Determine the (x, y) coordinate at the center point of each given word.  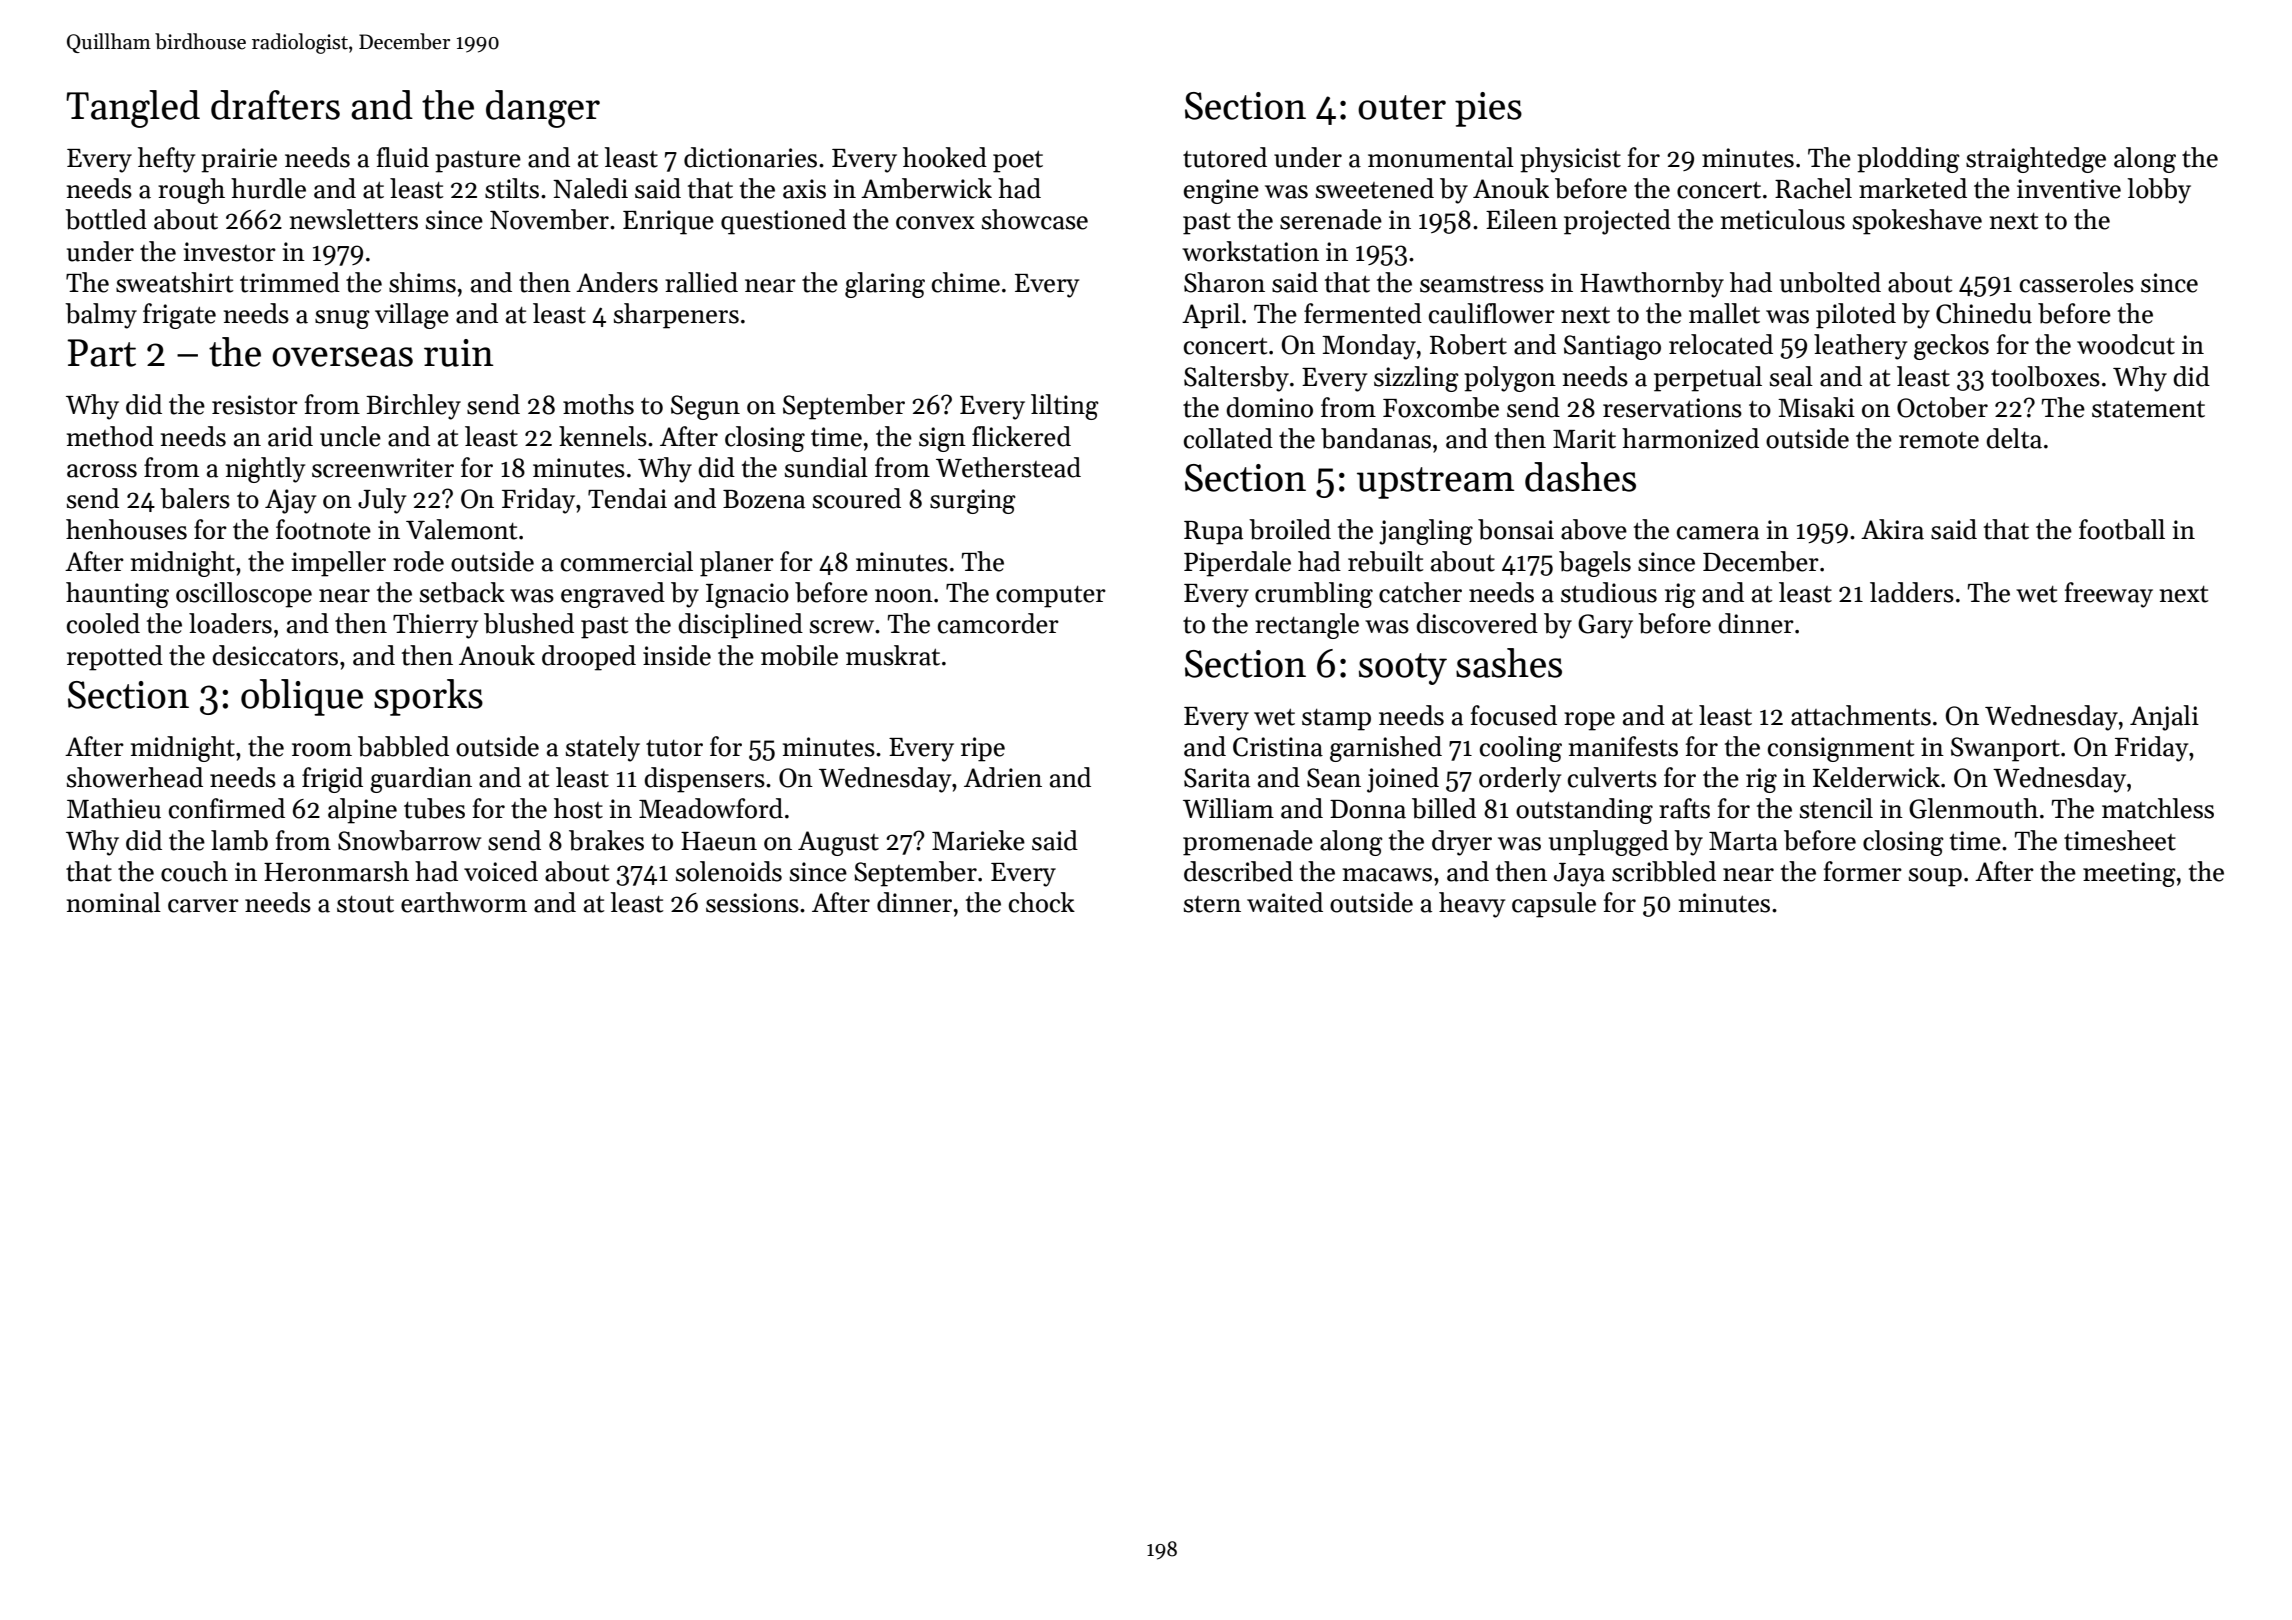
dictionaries (750, 157)
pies (1488, 109)
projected (1617, 222)
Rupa (1213, 533)
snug (342, 319)
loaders (230, 623)
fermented (1363, 313)
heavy (1472, 905)
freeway (2109, 595)
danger (543, 109)
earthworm (464, 902)
